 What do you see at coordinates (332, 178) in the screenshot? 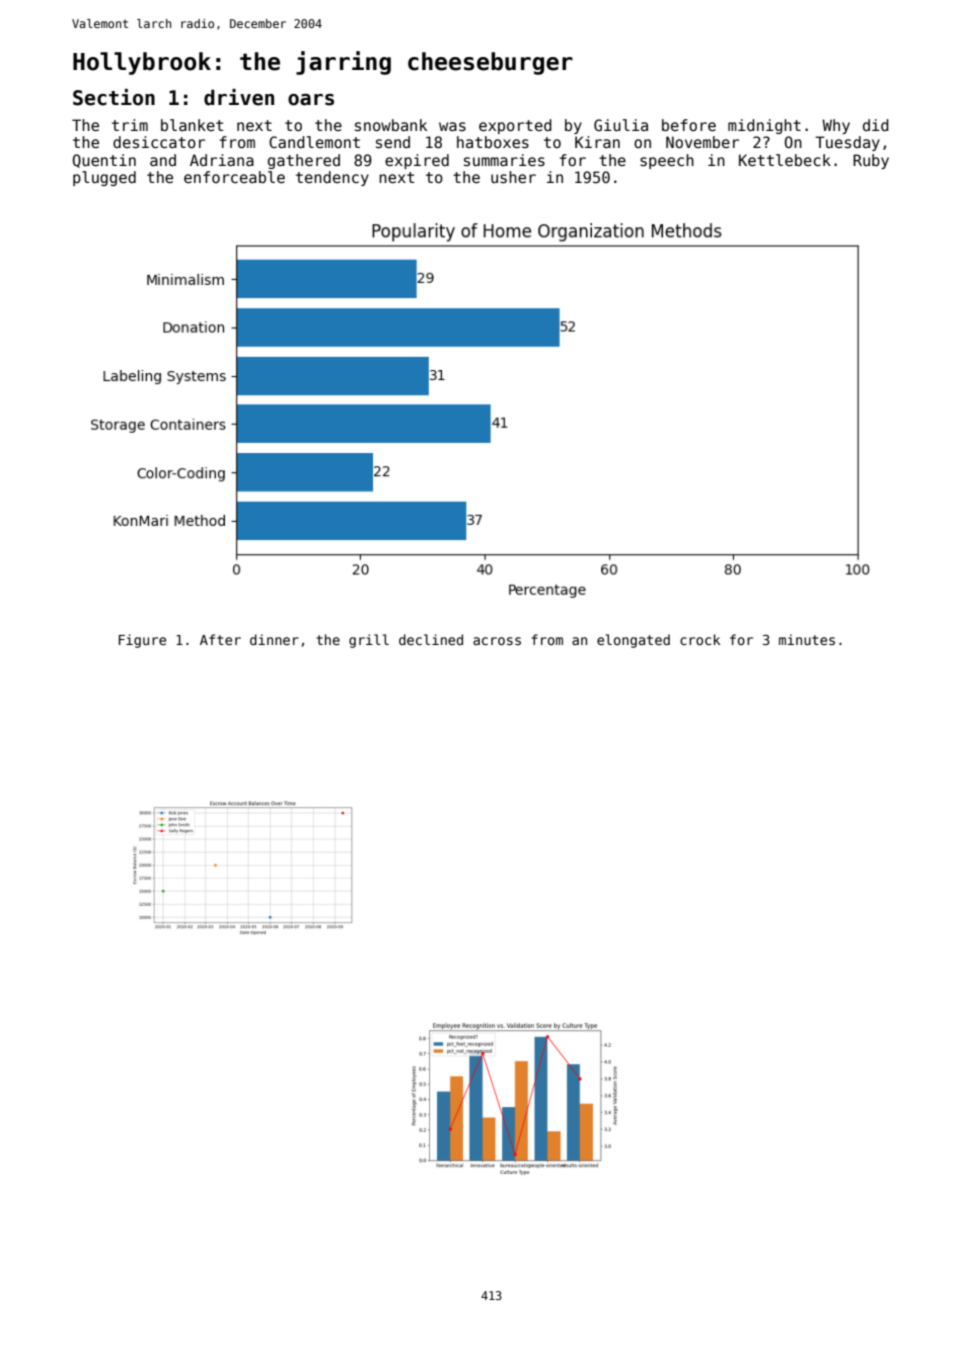
I see `tendency` at bounding box center [332, 178].
